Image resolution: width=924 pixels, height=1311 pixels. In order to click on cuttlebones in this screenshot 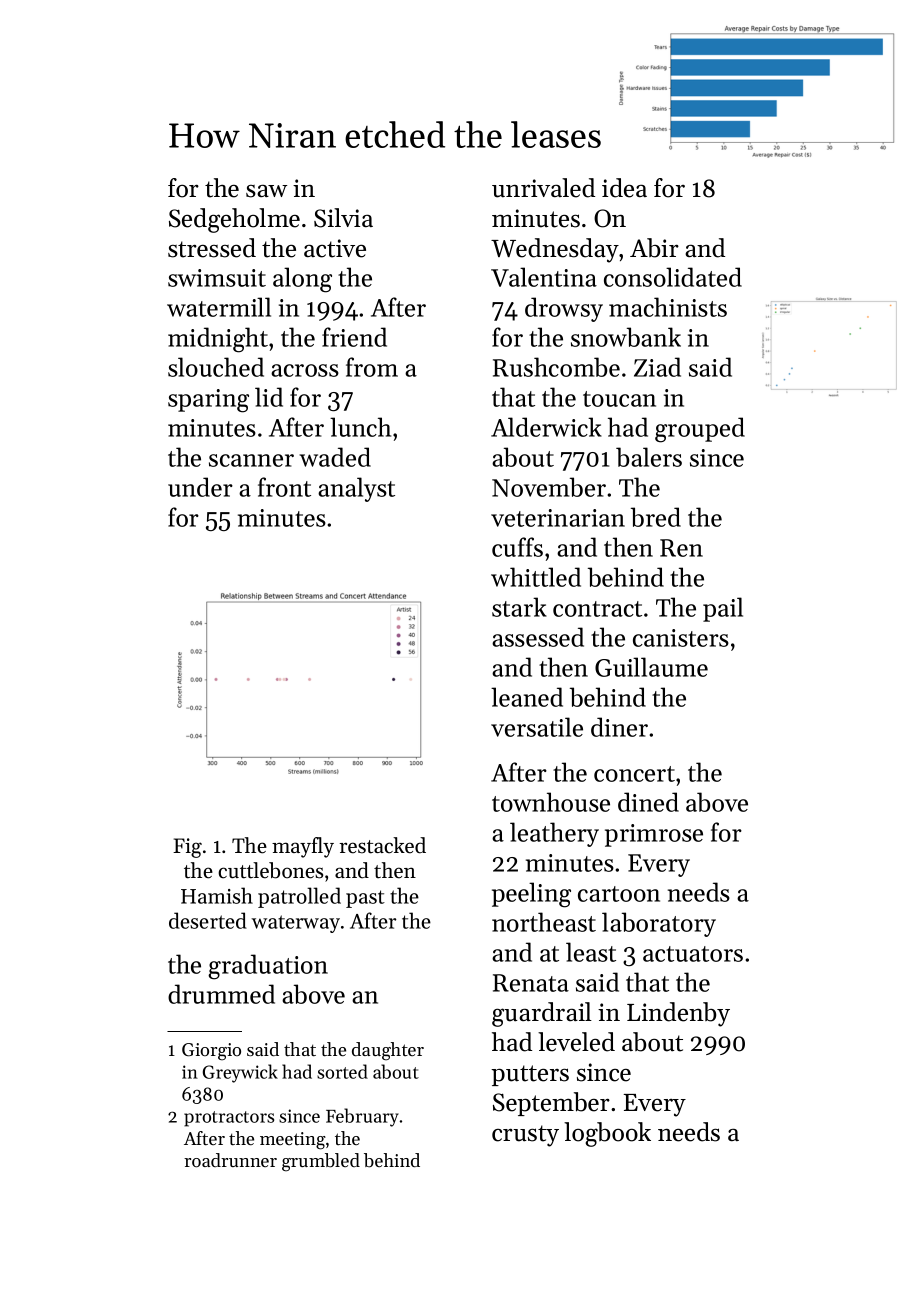, I will do `click(270, 870)`.
